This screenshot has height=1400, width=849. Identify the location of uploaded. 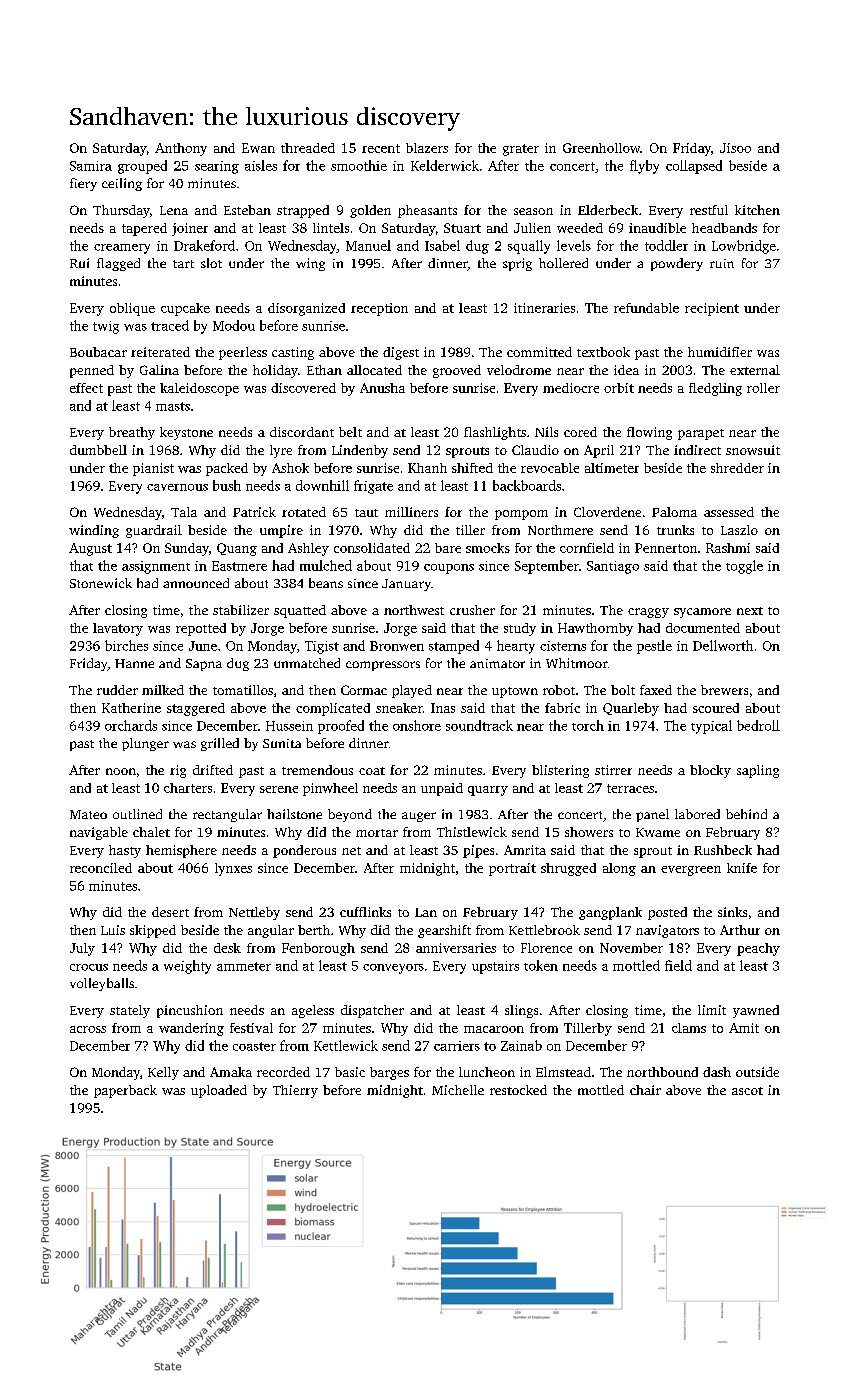
(219, 1091).
